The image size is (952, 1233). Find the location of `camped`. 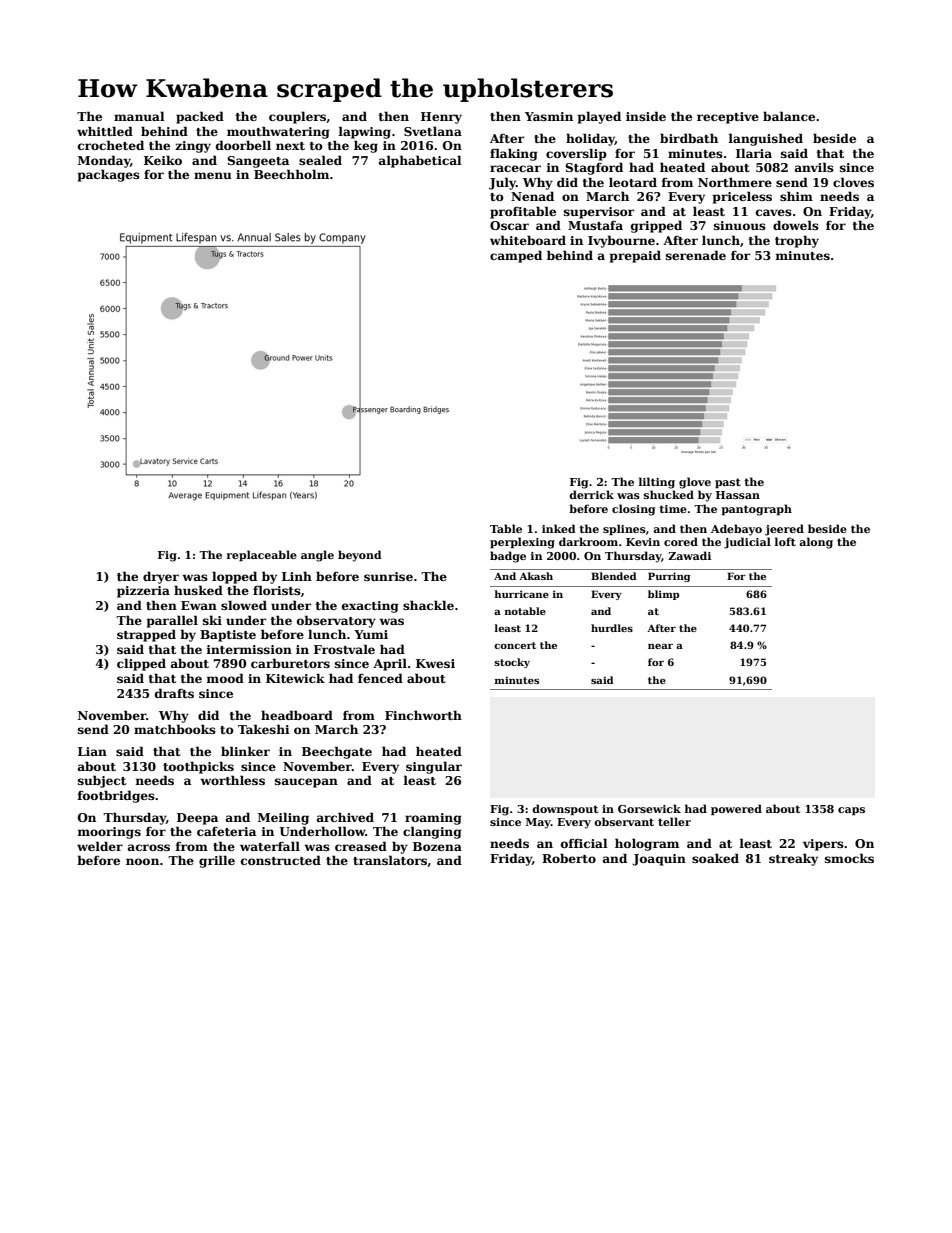

camped is located at coordinates (516, 256).
